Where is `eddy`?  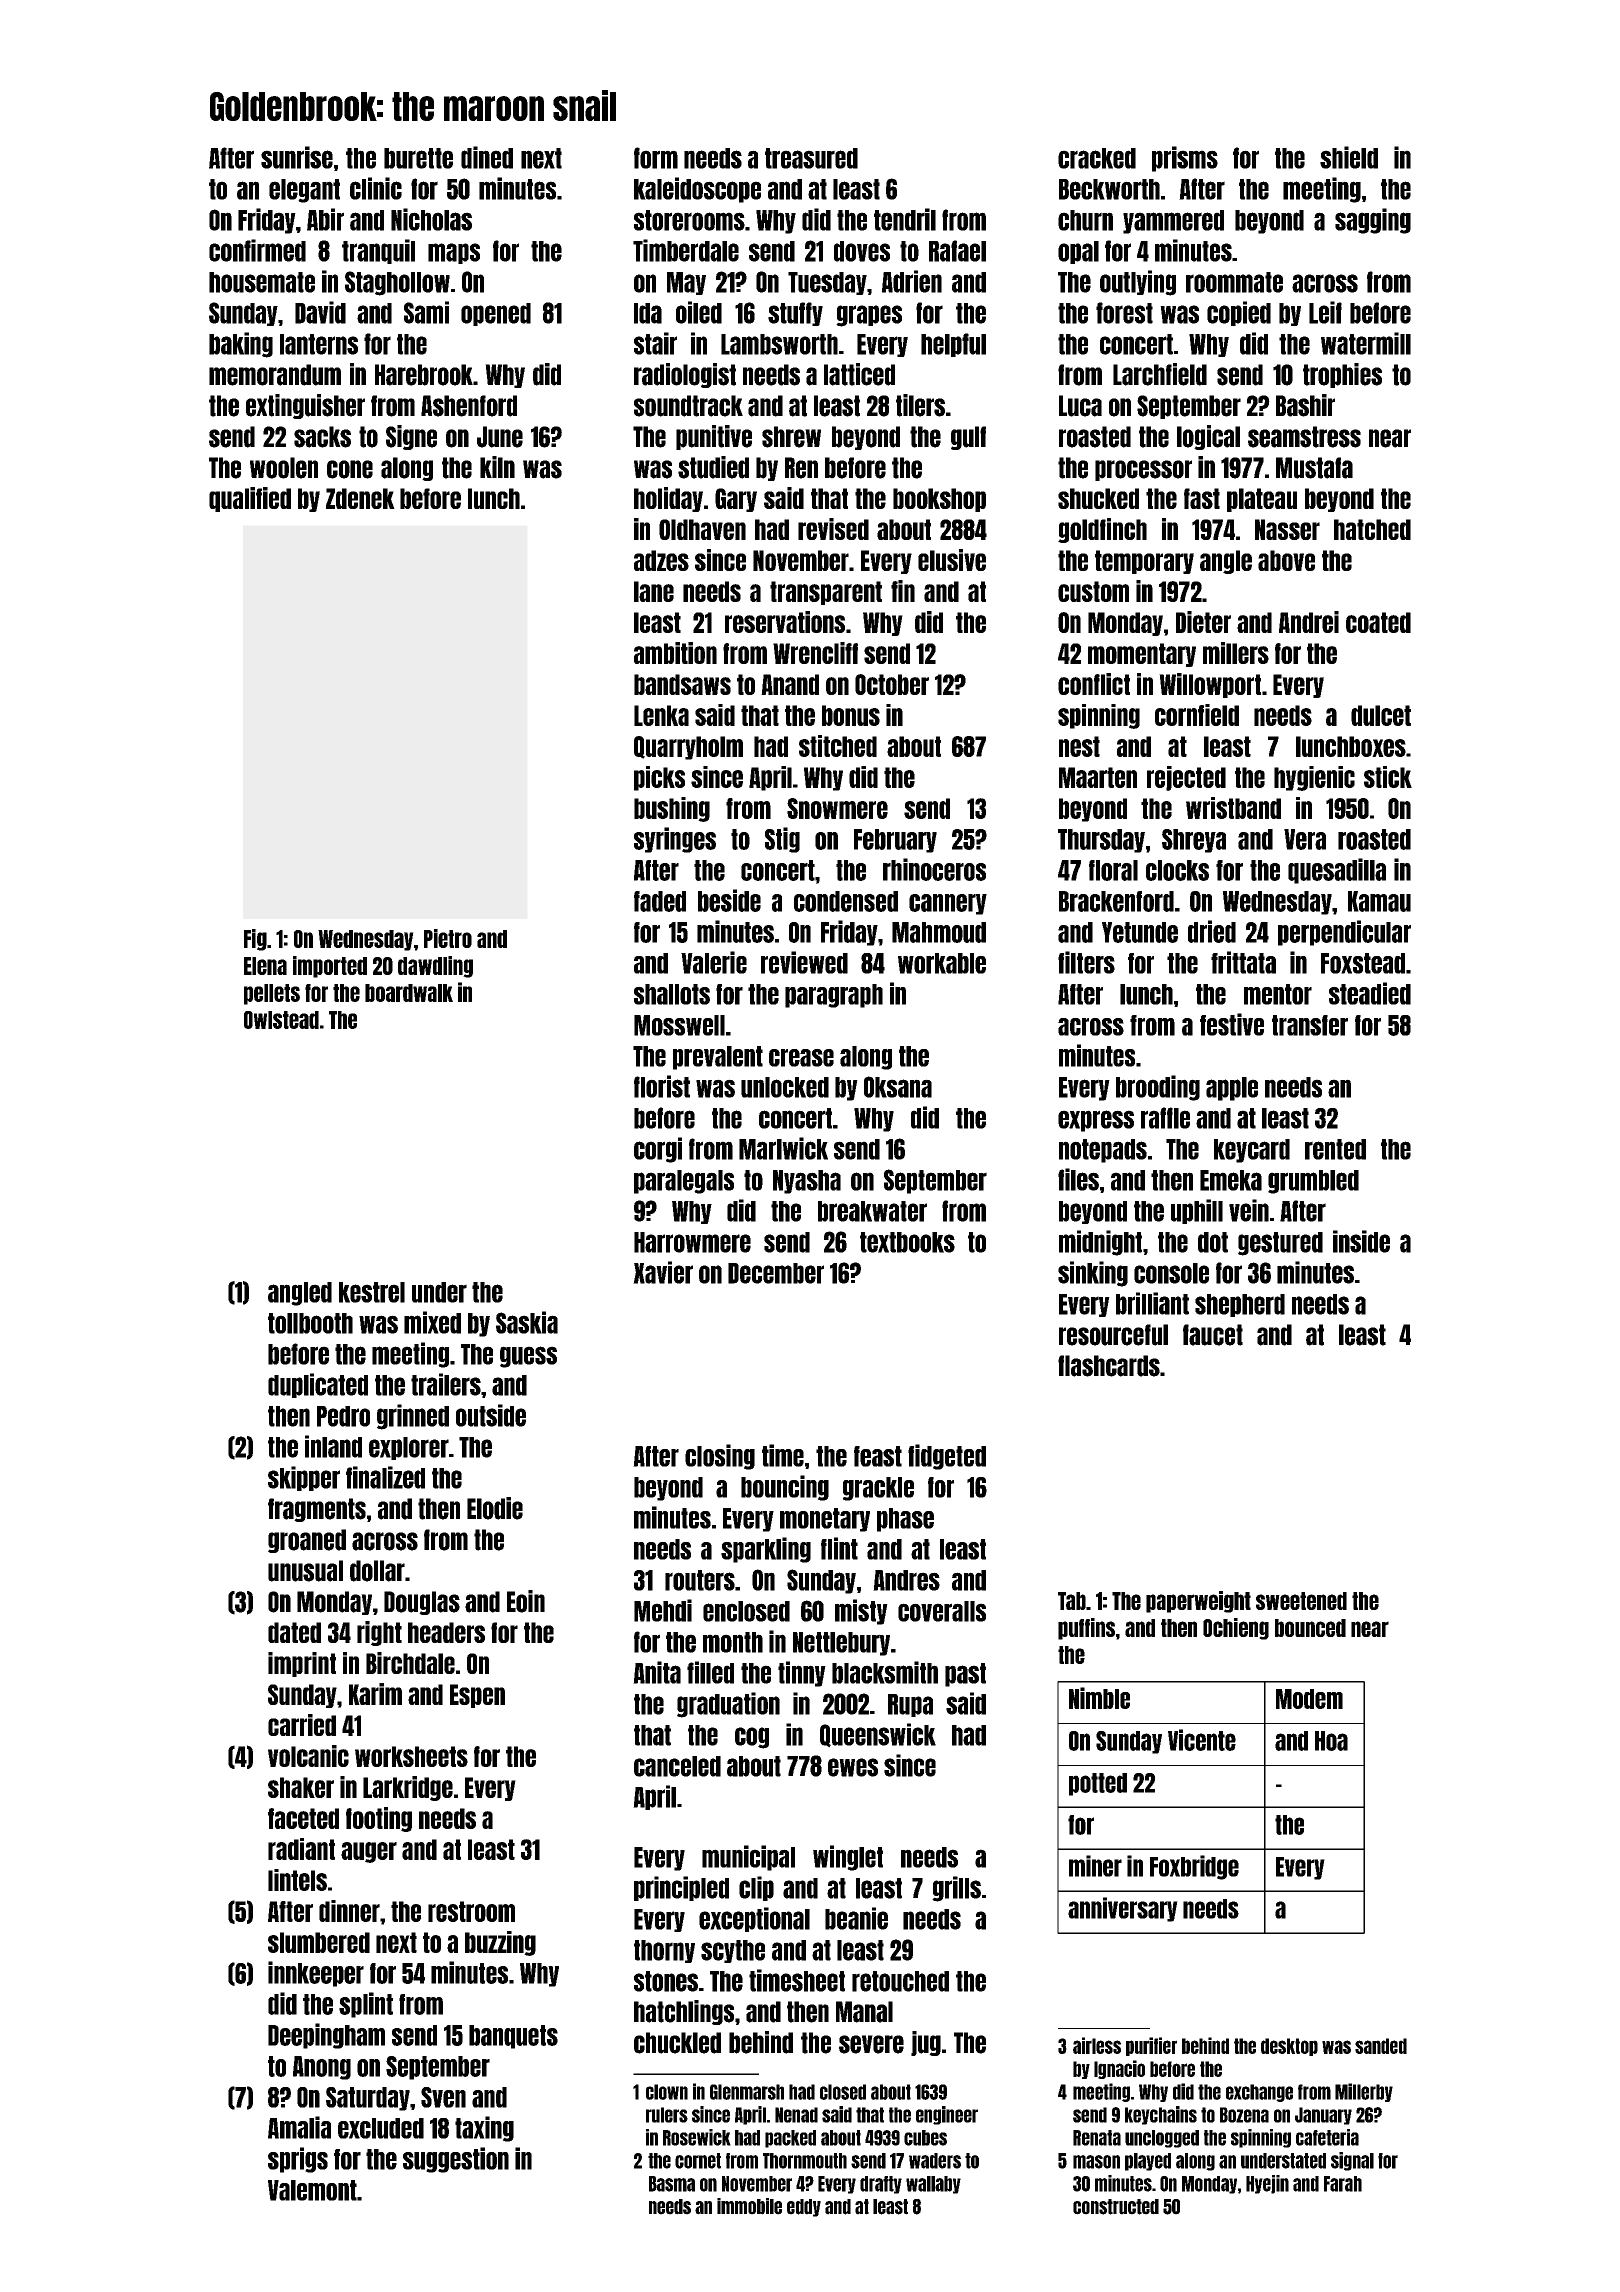
eddy is located at coordinates (804, 2208).
